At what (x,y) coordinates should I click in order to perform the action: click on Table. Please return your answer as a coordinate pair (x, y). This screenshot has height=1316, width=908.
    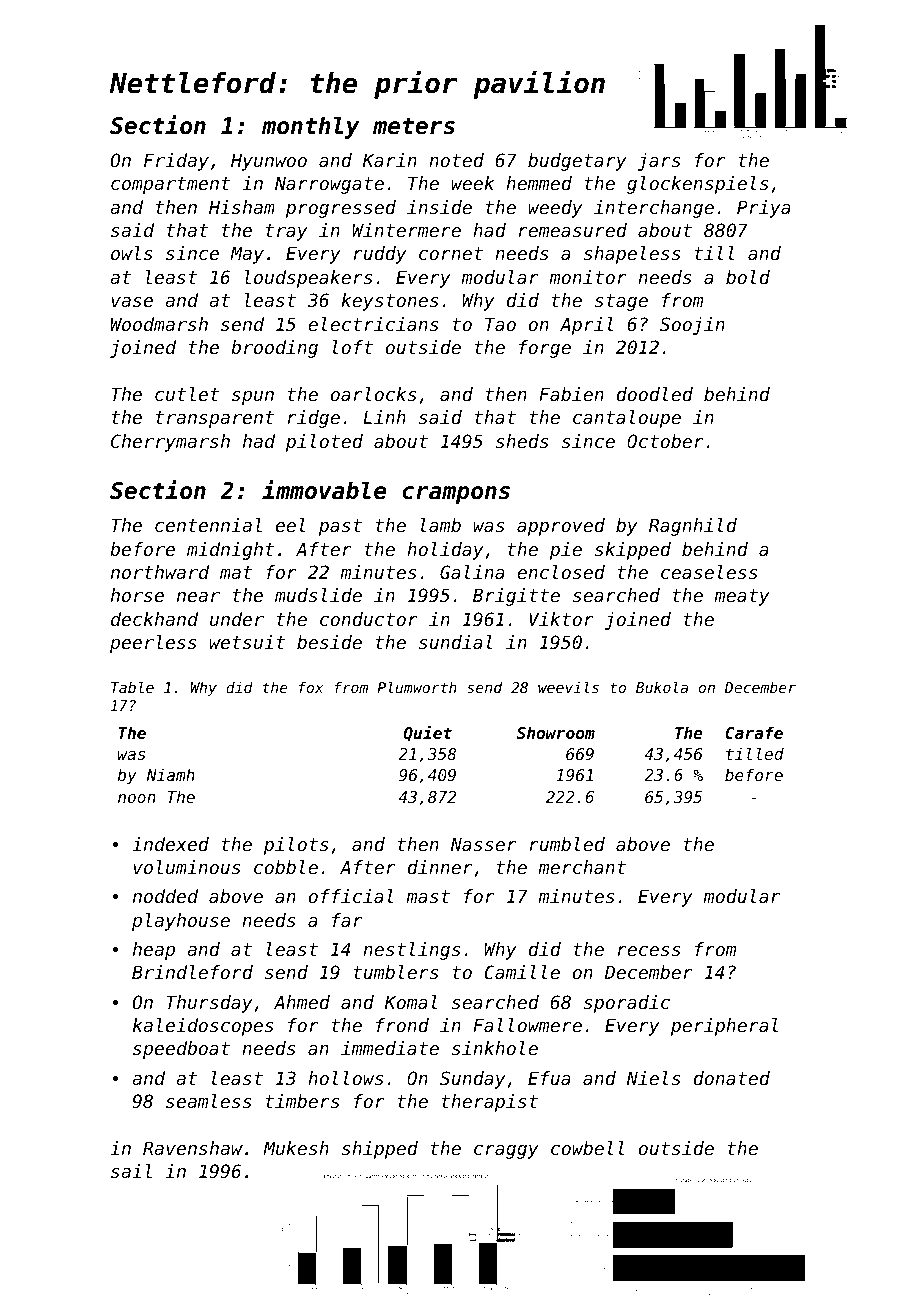
    Looking at the image, I should click on (132, 687).
